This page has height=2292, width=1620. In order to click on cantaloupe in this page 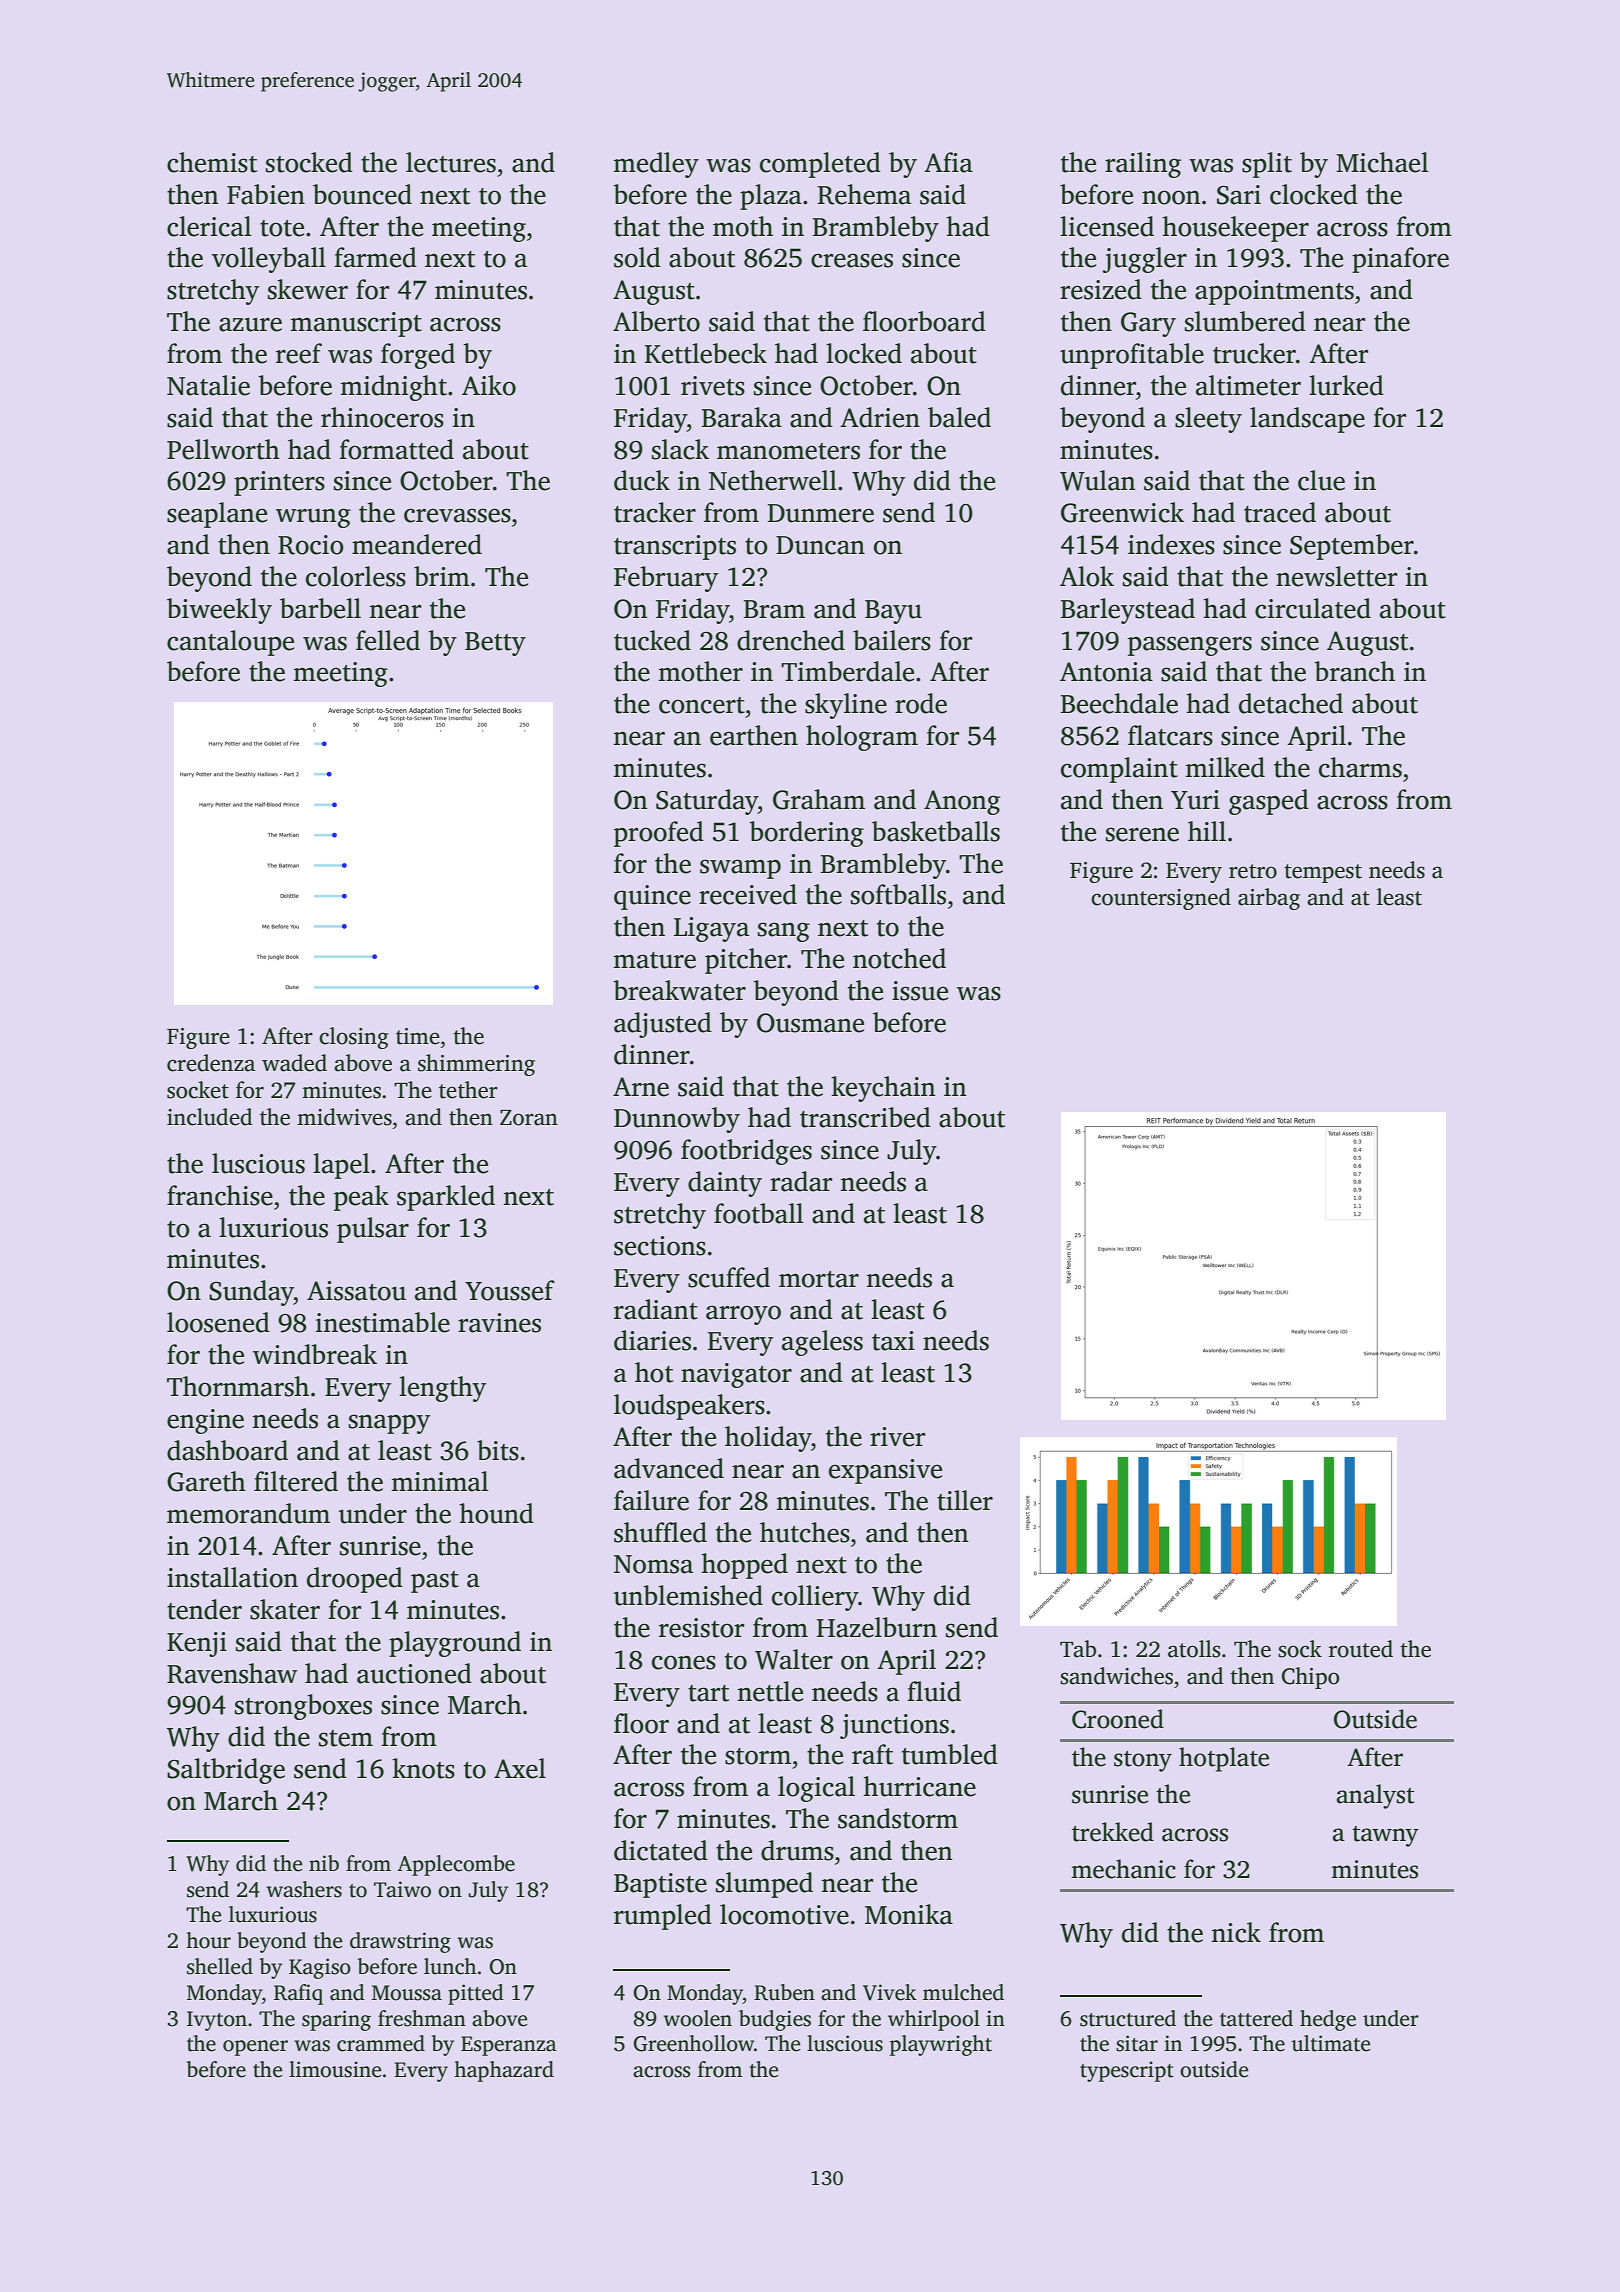, I will do `click(230, 643)`.
